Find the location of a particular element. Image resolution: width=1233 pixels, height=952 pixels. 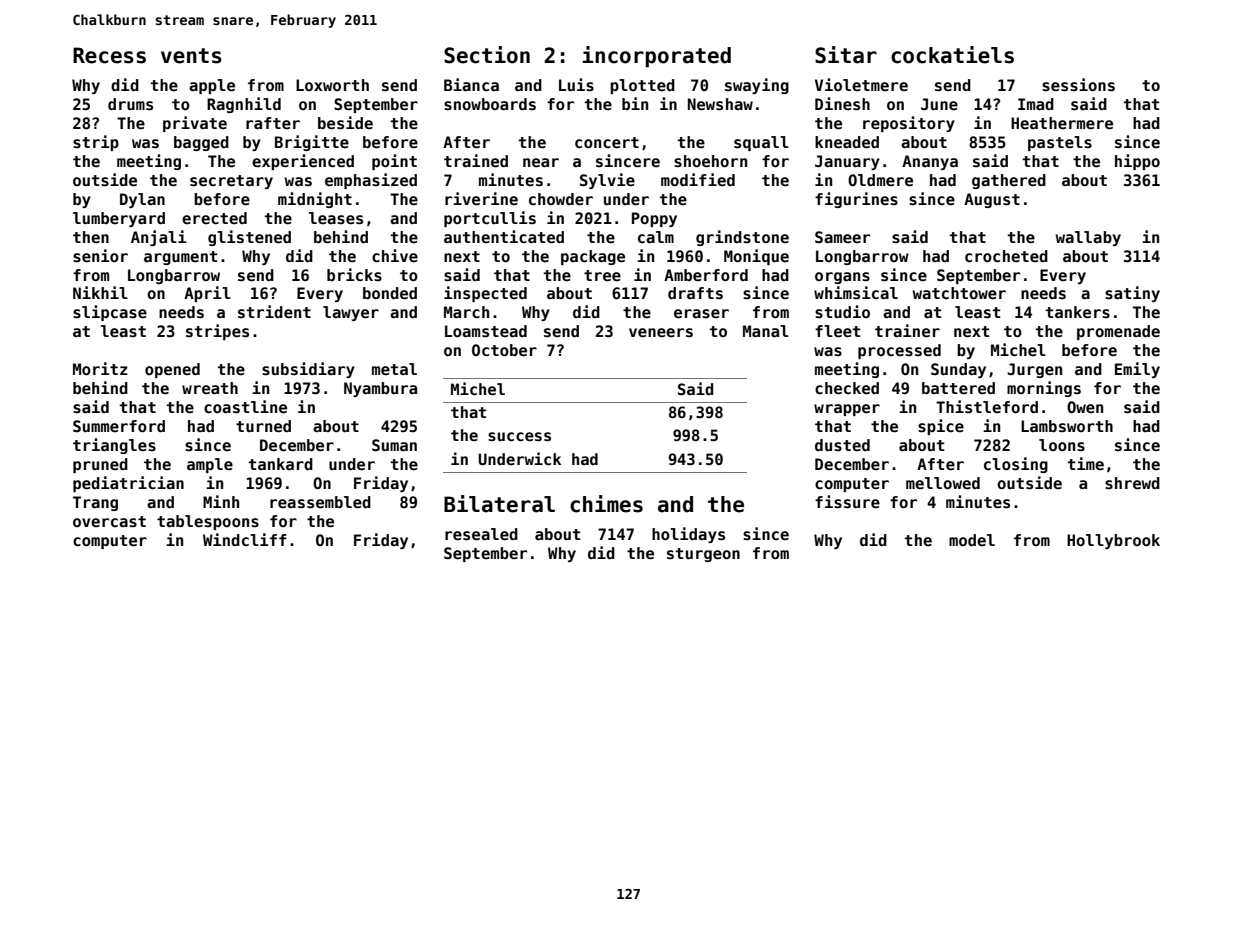

cockatiels is located at coordinates (952, 55).
